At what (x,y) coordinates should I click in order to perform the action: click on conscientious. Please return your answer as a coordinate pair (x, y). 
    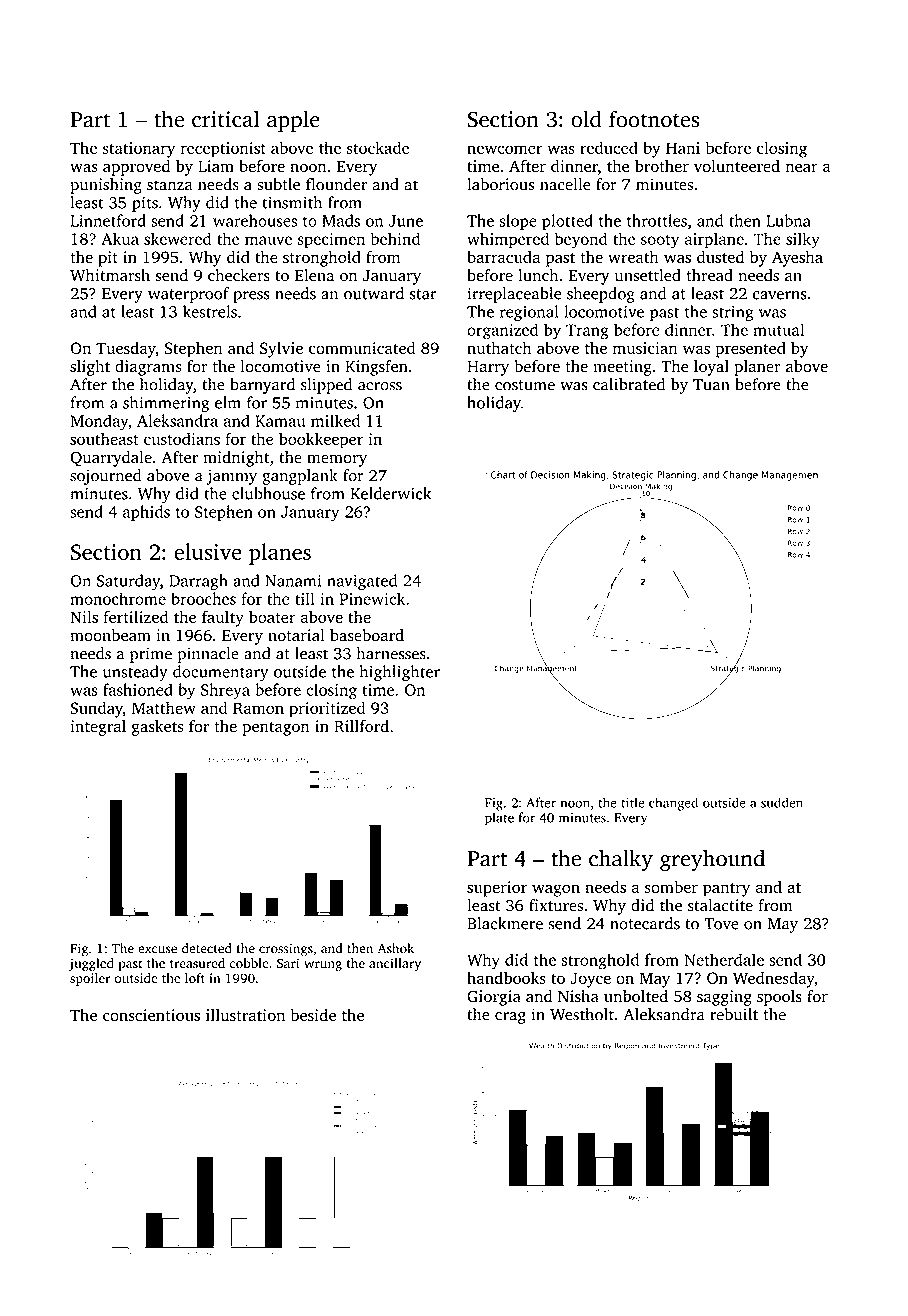
    Looking at the image, I should click on (151, 1015).
